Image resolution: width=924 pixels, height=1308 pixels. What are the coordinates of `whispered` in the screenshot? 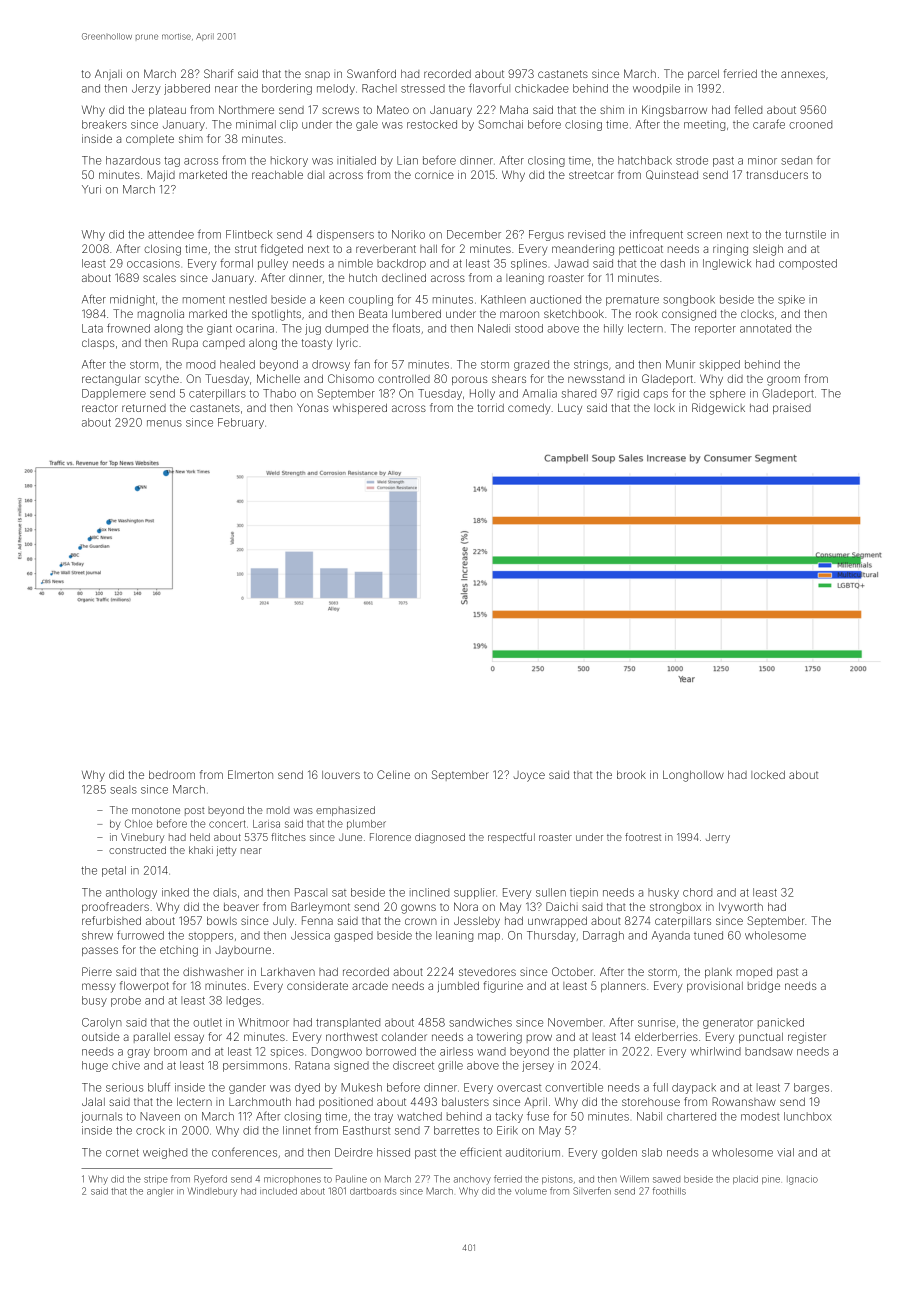 It's located at (360, 408).
